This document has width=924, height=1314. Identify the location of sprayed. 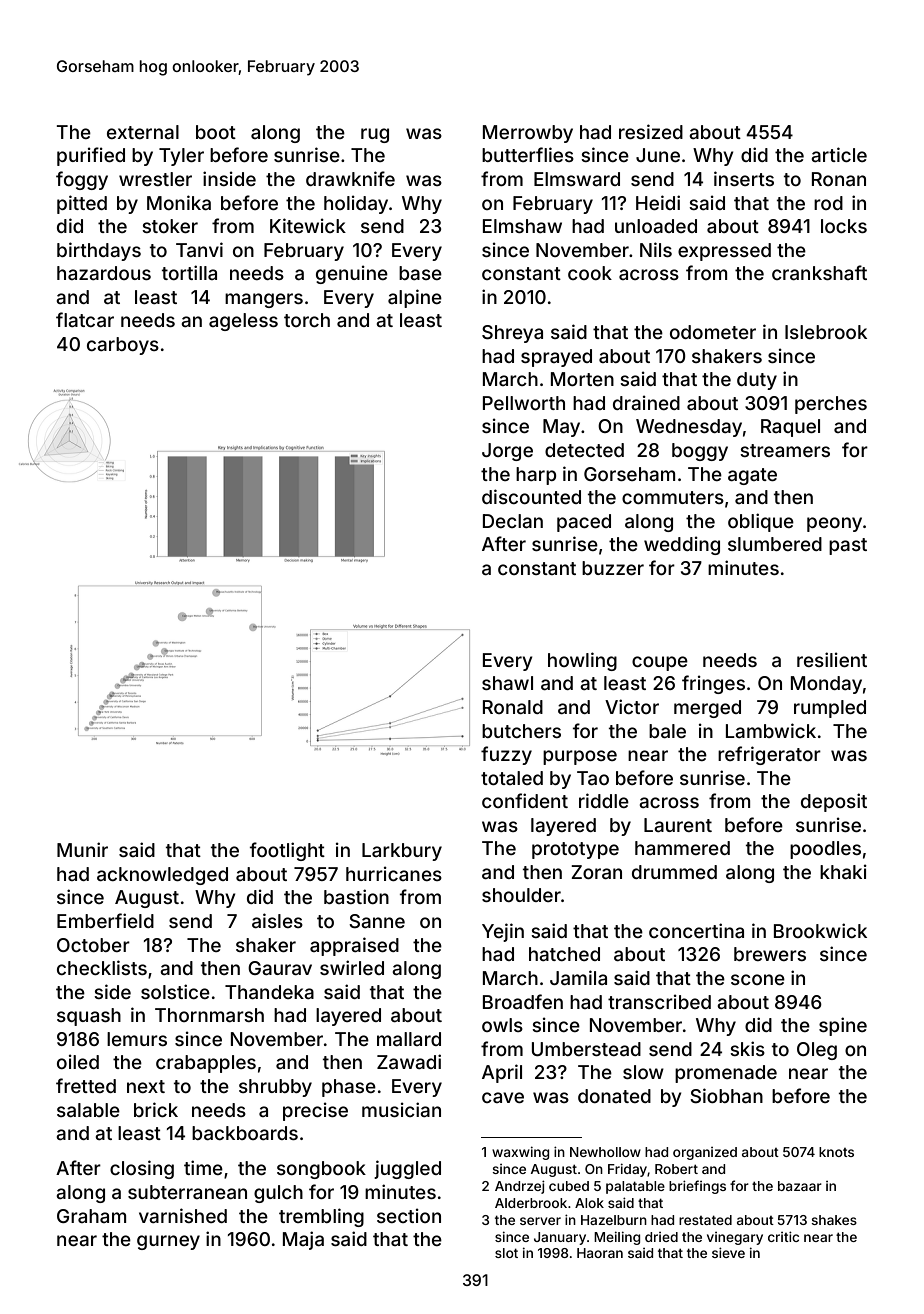
(556, 358).
